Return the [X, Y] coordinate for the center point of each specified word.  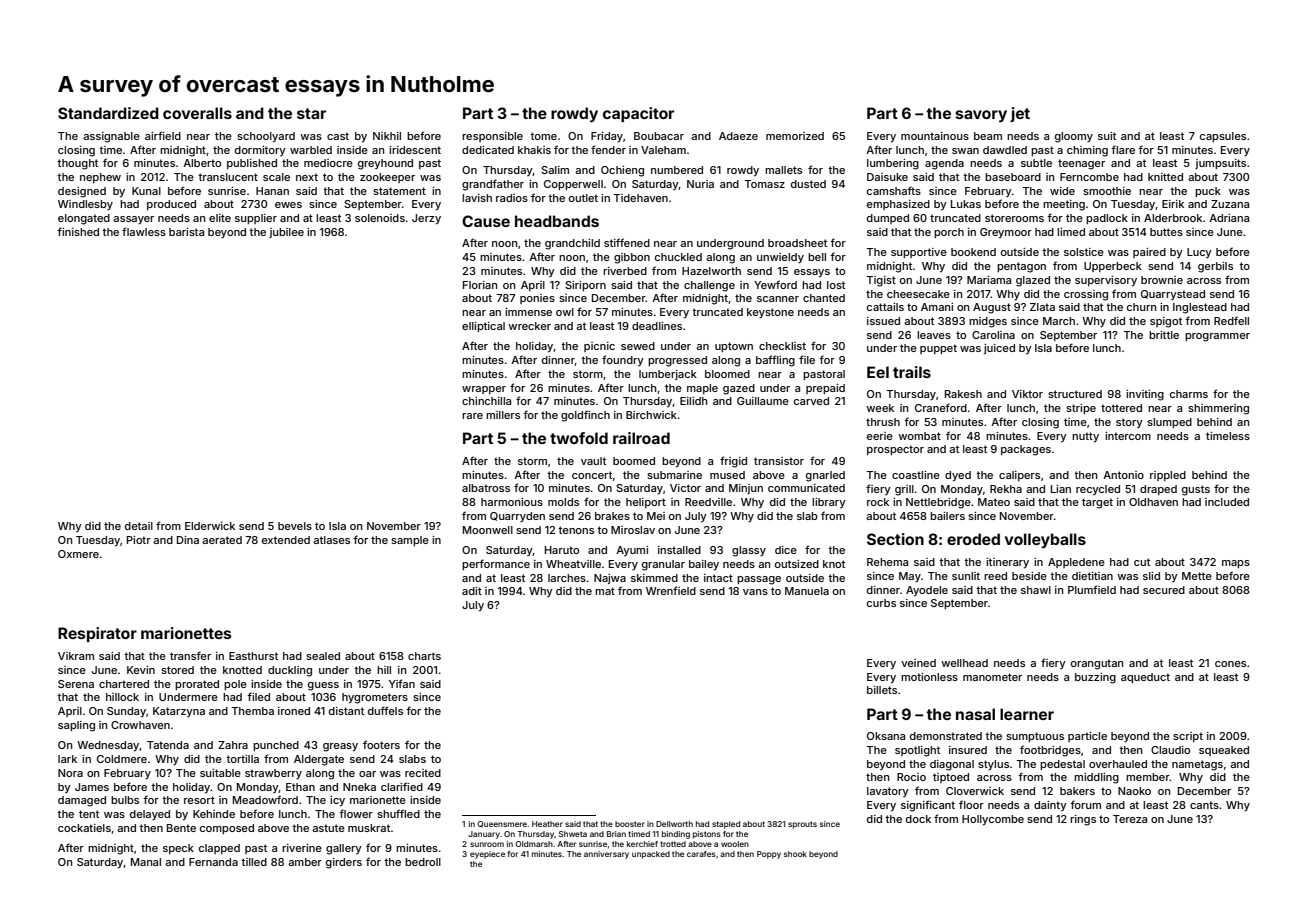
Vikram [76, 656]
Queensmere [502, 824]
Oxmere [78, 554]
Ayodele [927, 591]
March [1059, 321]
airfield [163, 135]
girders [344, 863]
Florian [480, 285]
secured [1164, 590]
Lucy [1199, 253]
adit [472, 591]
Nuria [700, 184]
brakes [612, 516]
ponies [537, 299]
